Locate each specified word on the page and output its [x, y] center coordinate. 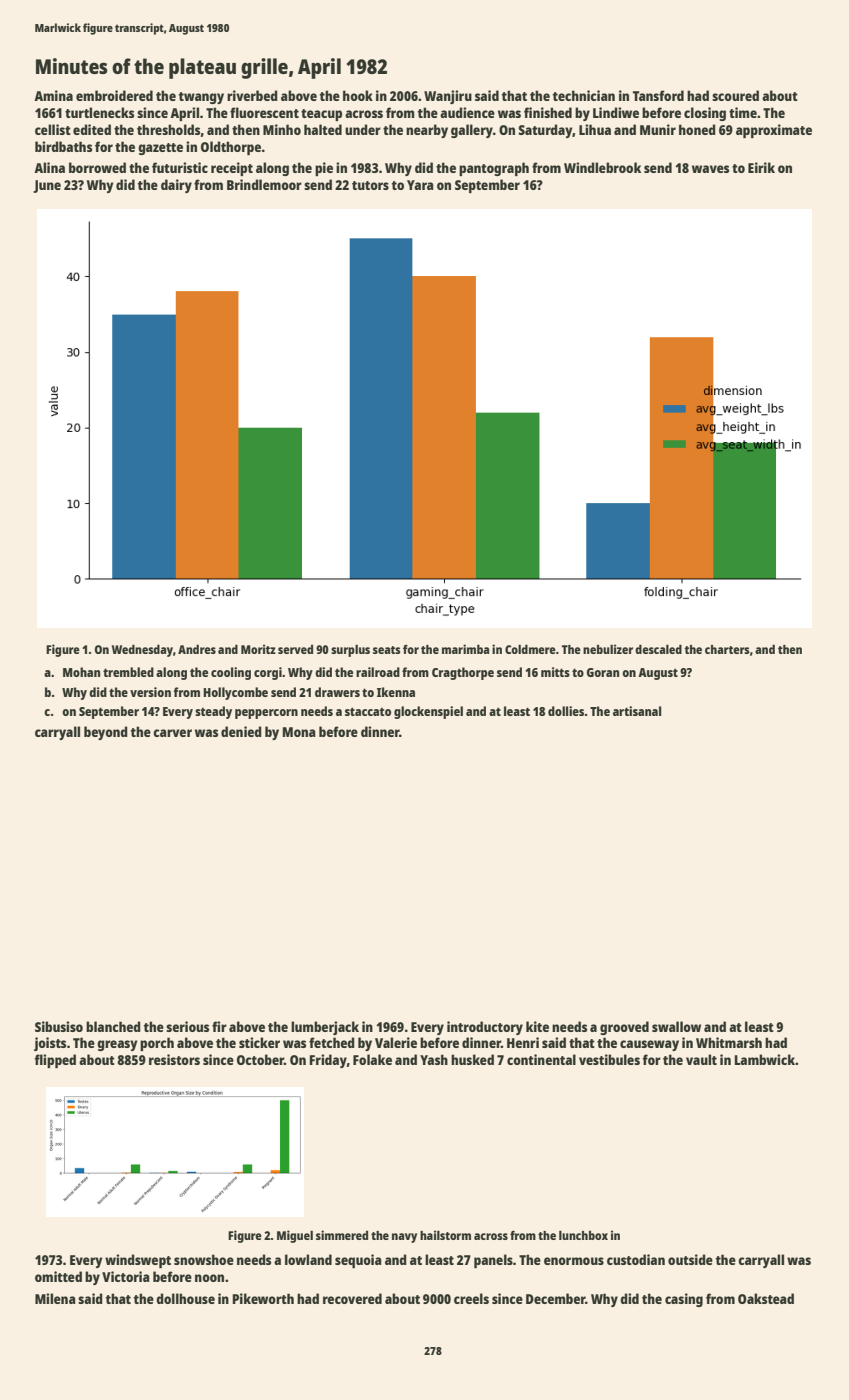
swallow [676, 1026]
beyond [106, 733]
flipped [55, 1061]
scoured [735, 95]
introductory [485, 1028]
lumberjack [325, 1028]
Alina [49, 167]
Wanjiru [448, 97]
